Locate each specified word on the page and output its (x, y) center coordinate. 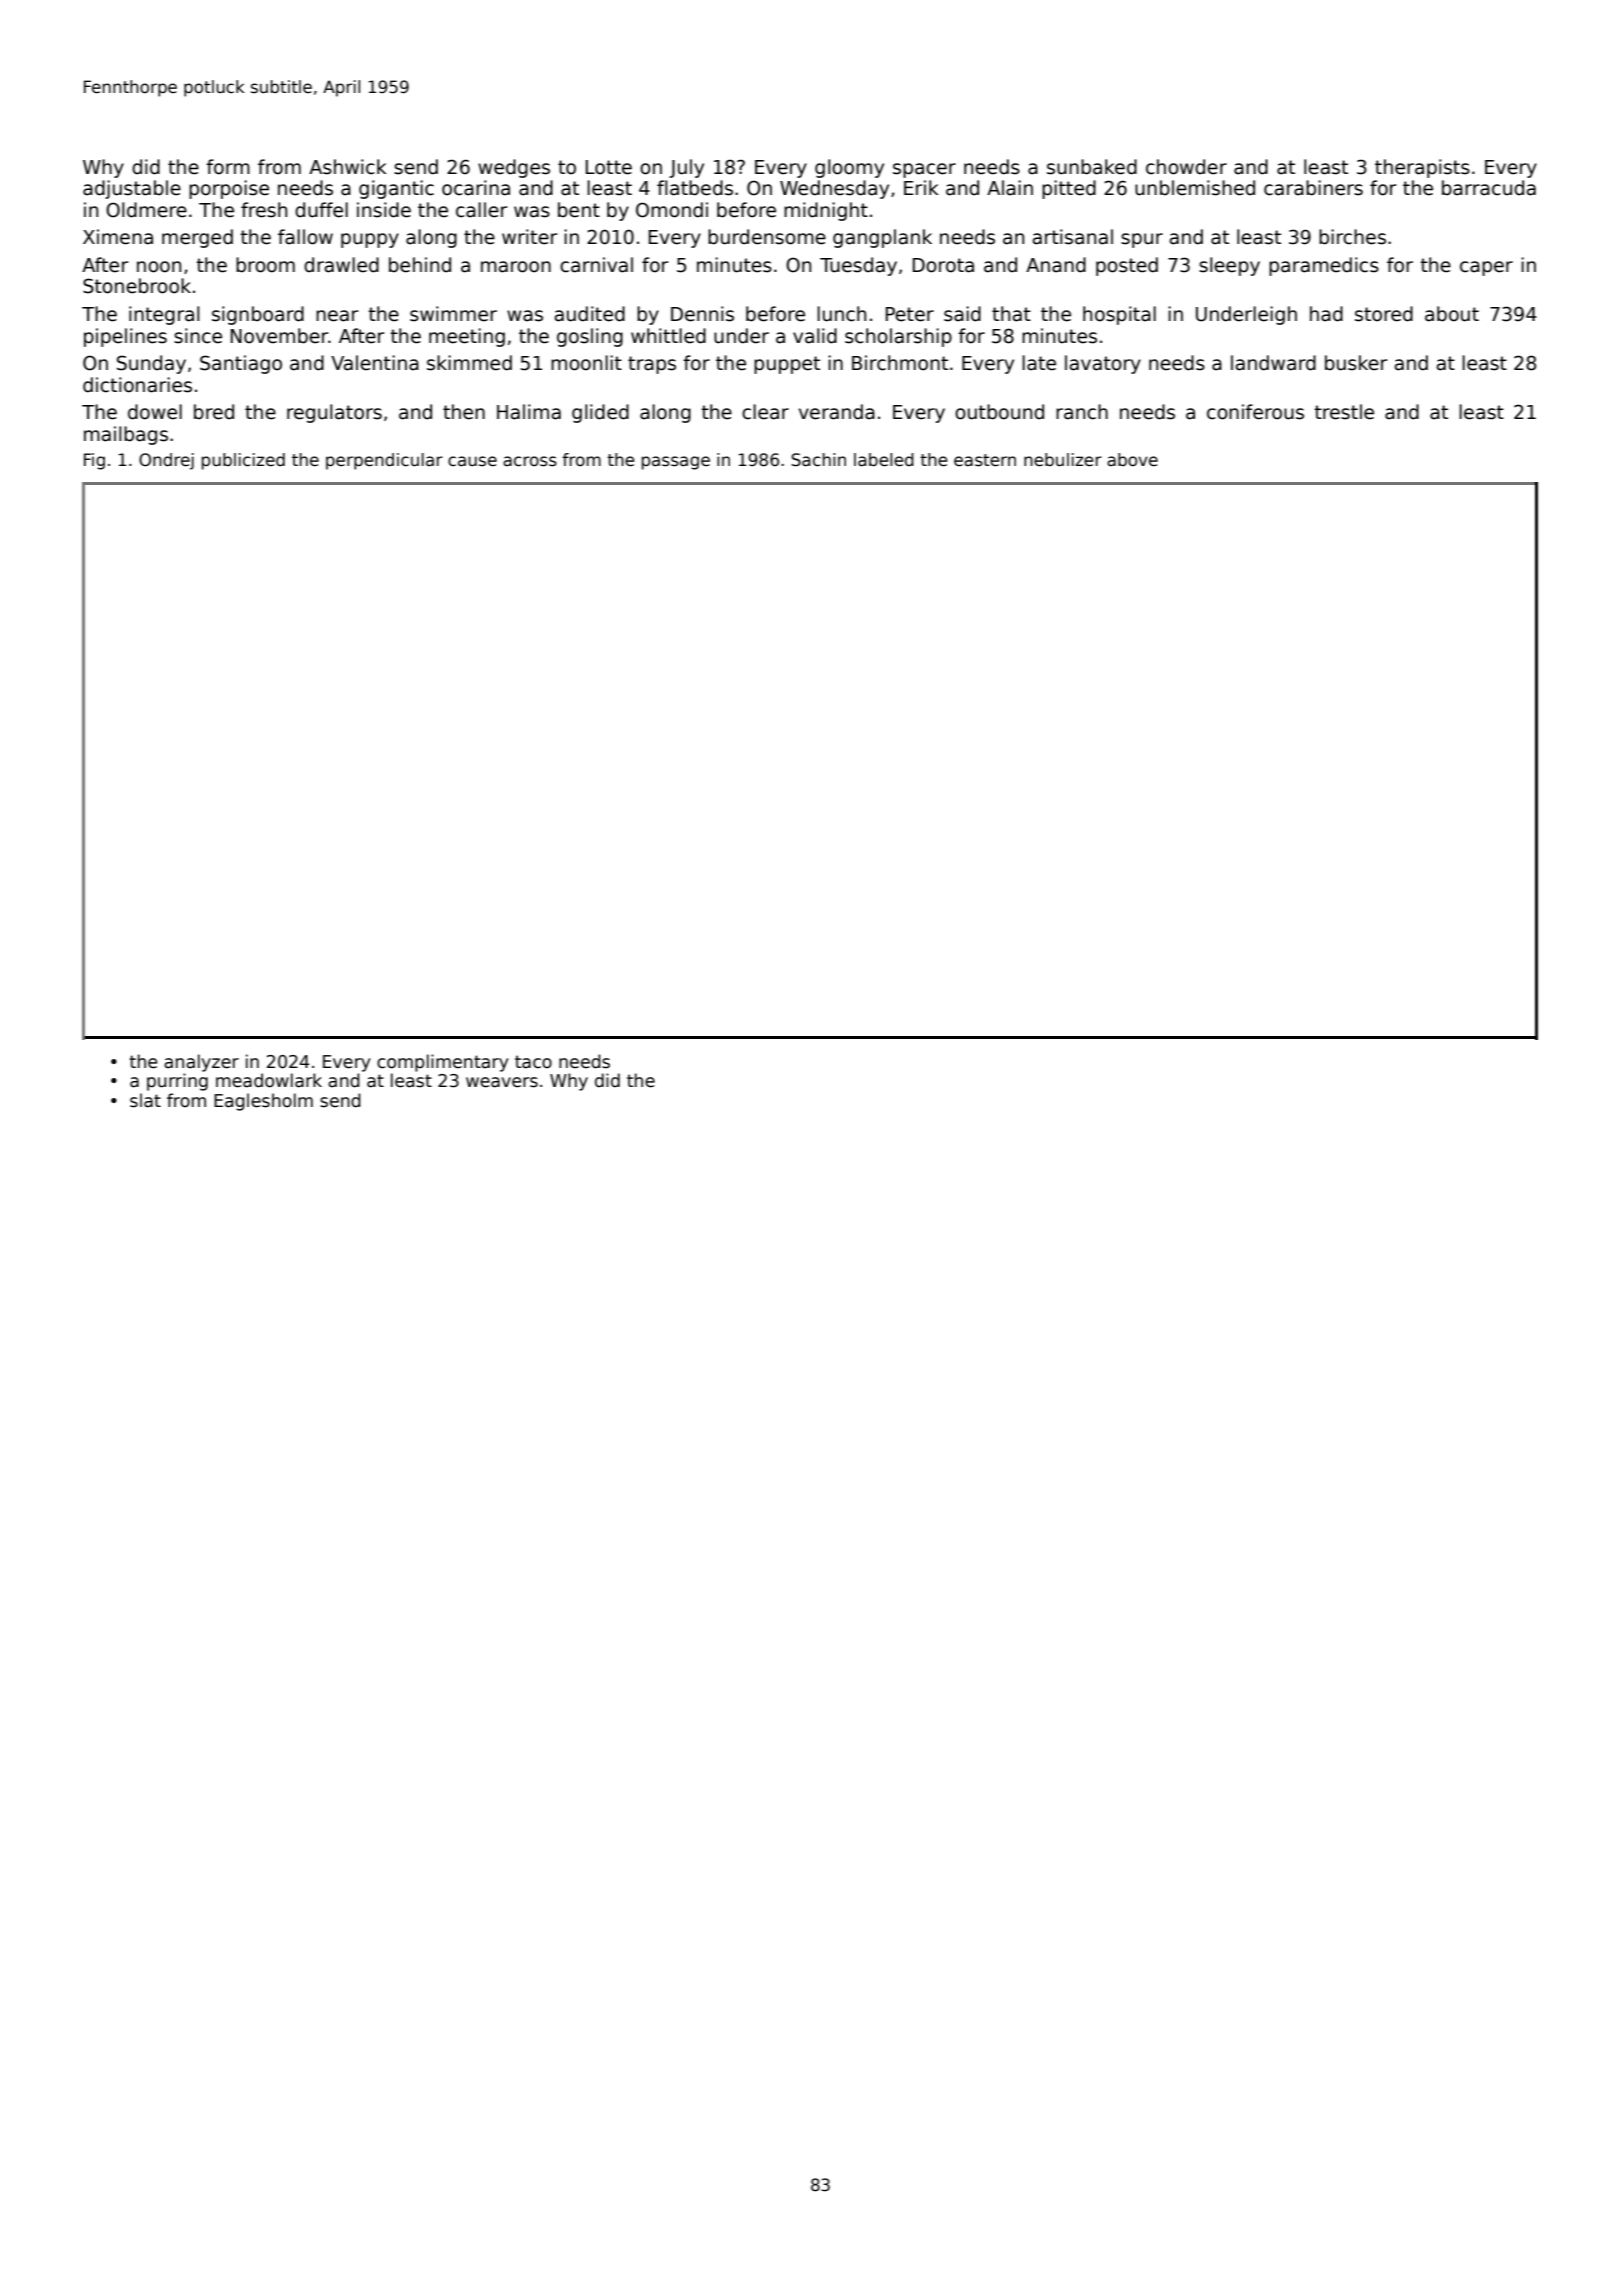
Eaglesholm (263, 1102)
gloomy (849, 168)
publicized (243, 461)
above (1132, 460)
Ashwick (348, 167)
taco (533, 1062)
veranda (837, 412)
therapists (1422, 168)
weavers (502, 1082)
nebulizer (1063, 460)
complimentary (443, 1063)
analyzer (201, 1063)
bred (214, 412)
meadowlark (269, 1080)
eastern (985, 460)
